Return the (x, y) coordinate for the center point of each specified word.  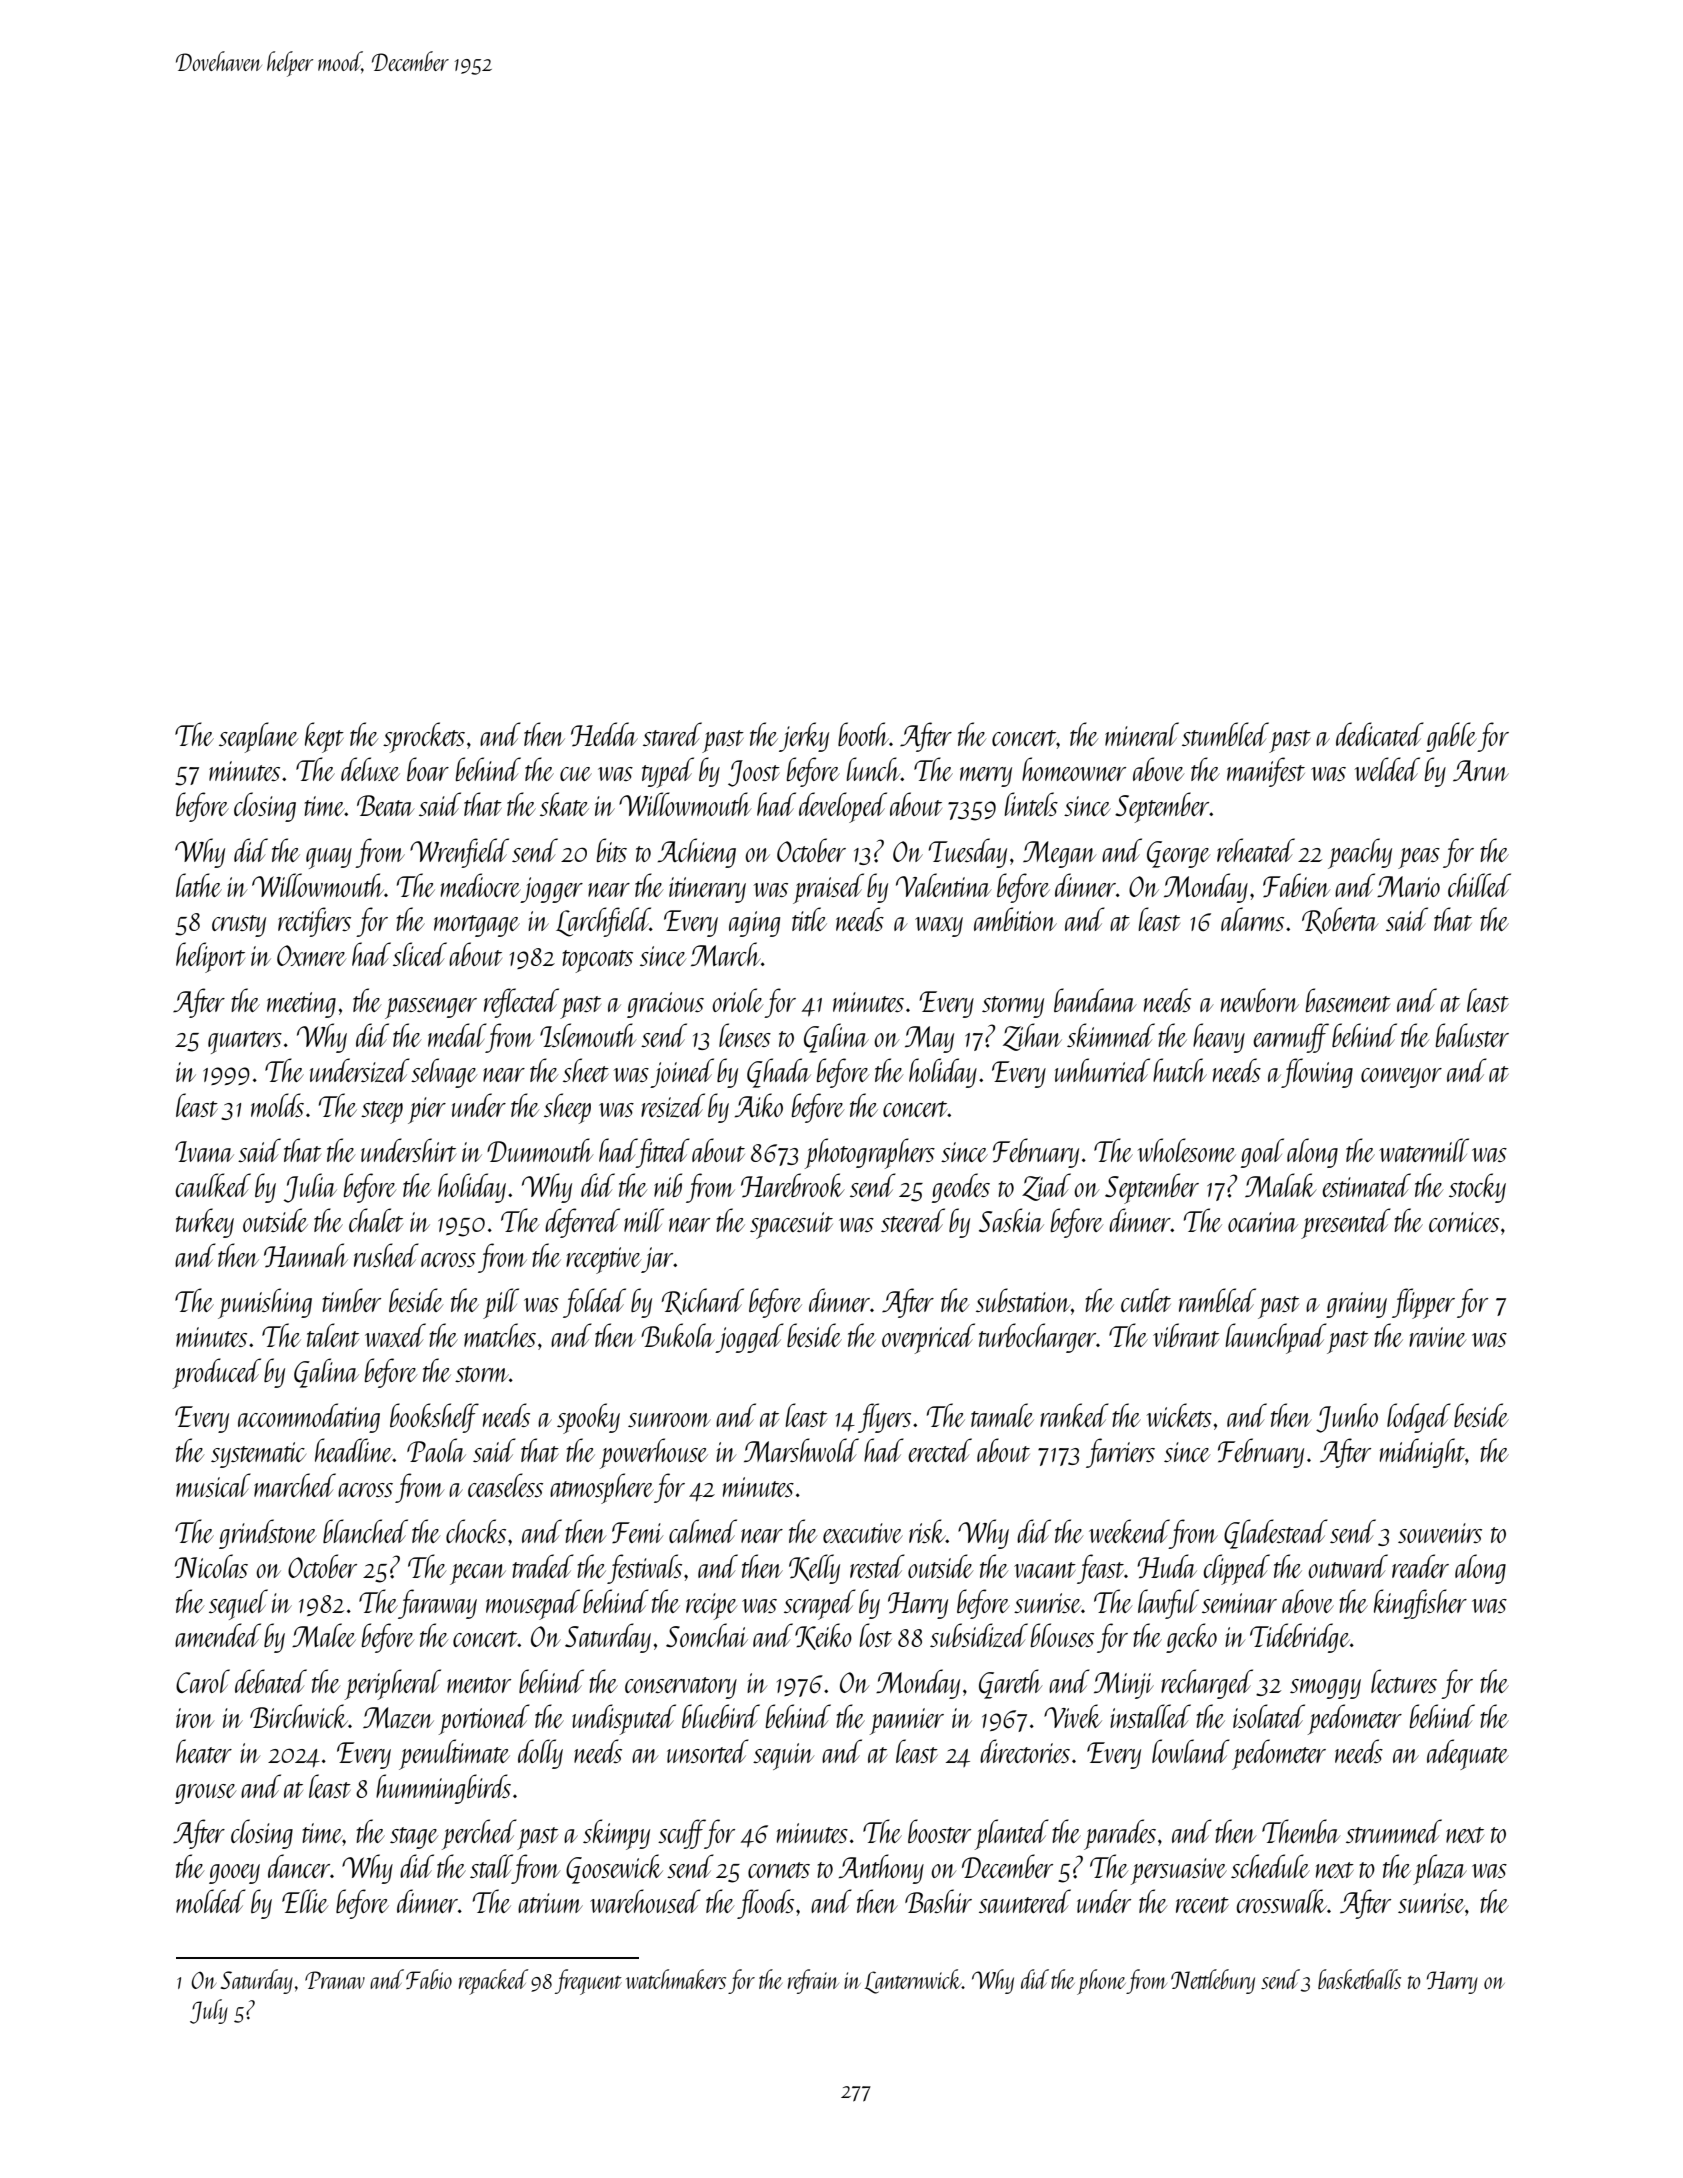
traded (543, 1566)
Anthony (881, 1869)
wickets (1179, 1415)
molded (211, 1901)
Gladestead (1276, 1534)
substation (1023, 1300)
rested (877, 1566)
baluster (1472, 1035)
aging (754, 924)
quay (329, 858)
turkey (205, 1223)
